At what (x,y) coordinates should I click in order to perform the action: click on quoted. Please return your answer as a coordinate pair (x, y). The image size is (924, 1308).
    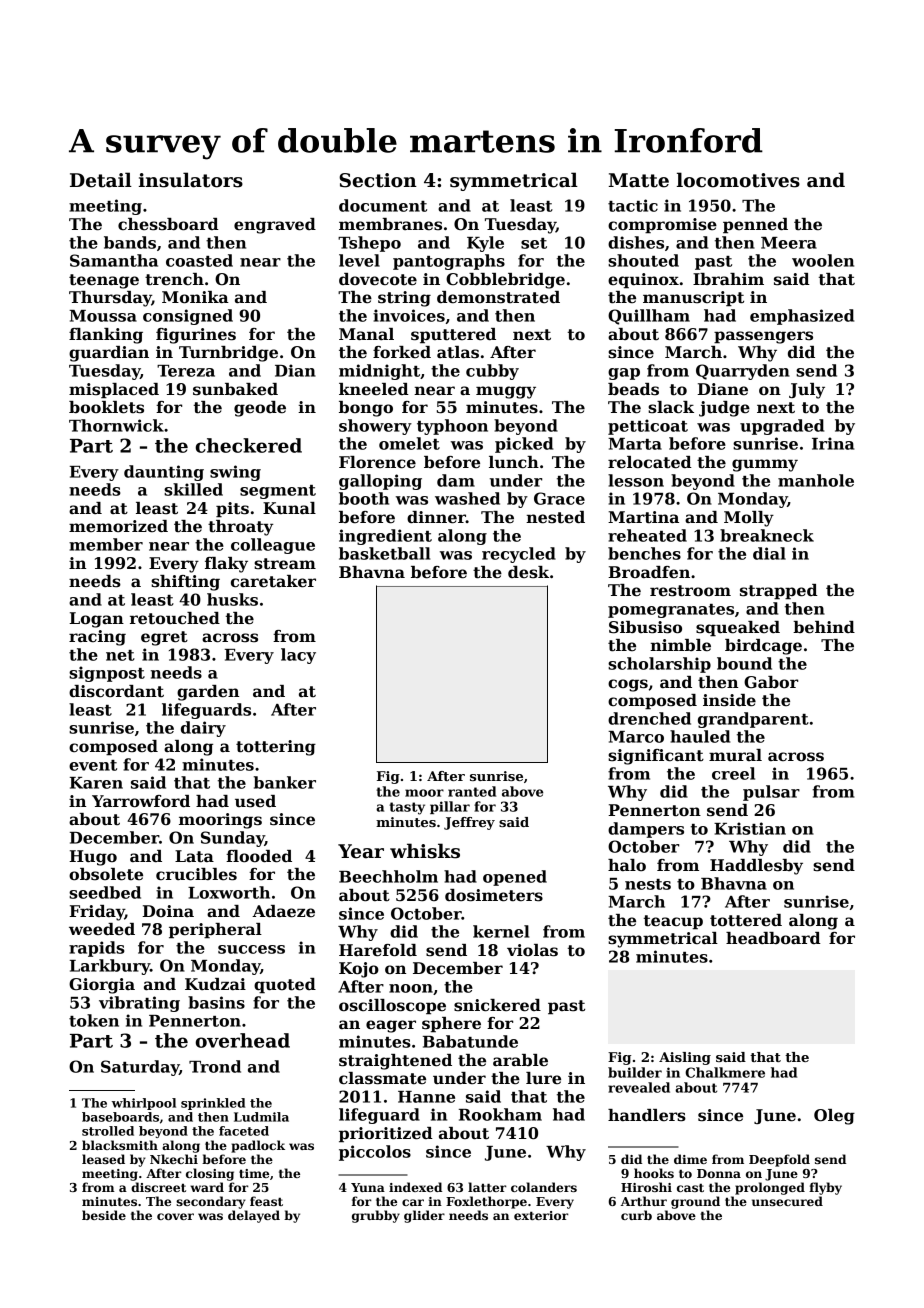
    Looking at the image, I should click on (285, 986).
